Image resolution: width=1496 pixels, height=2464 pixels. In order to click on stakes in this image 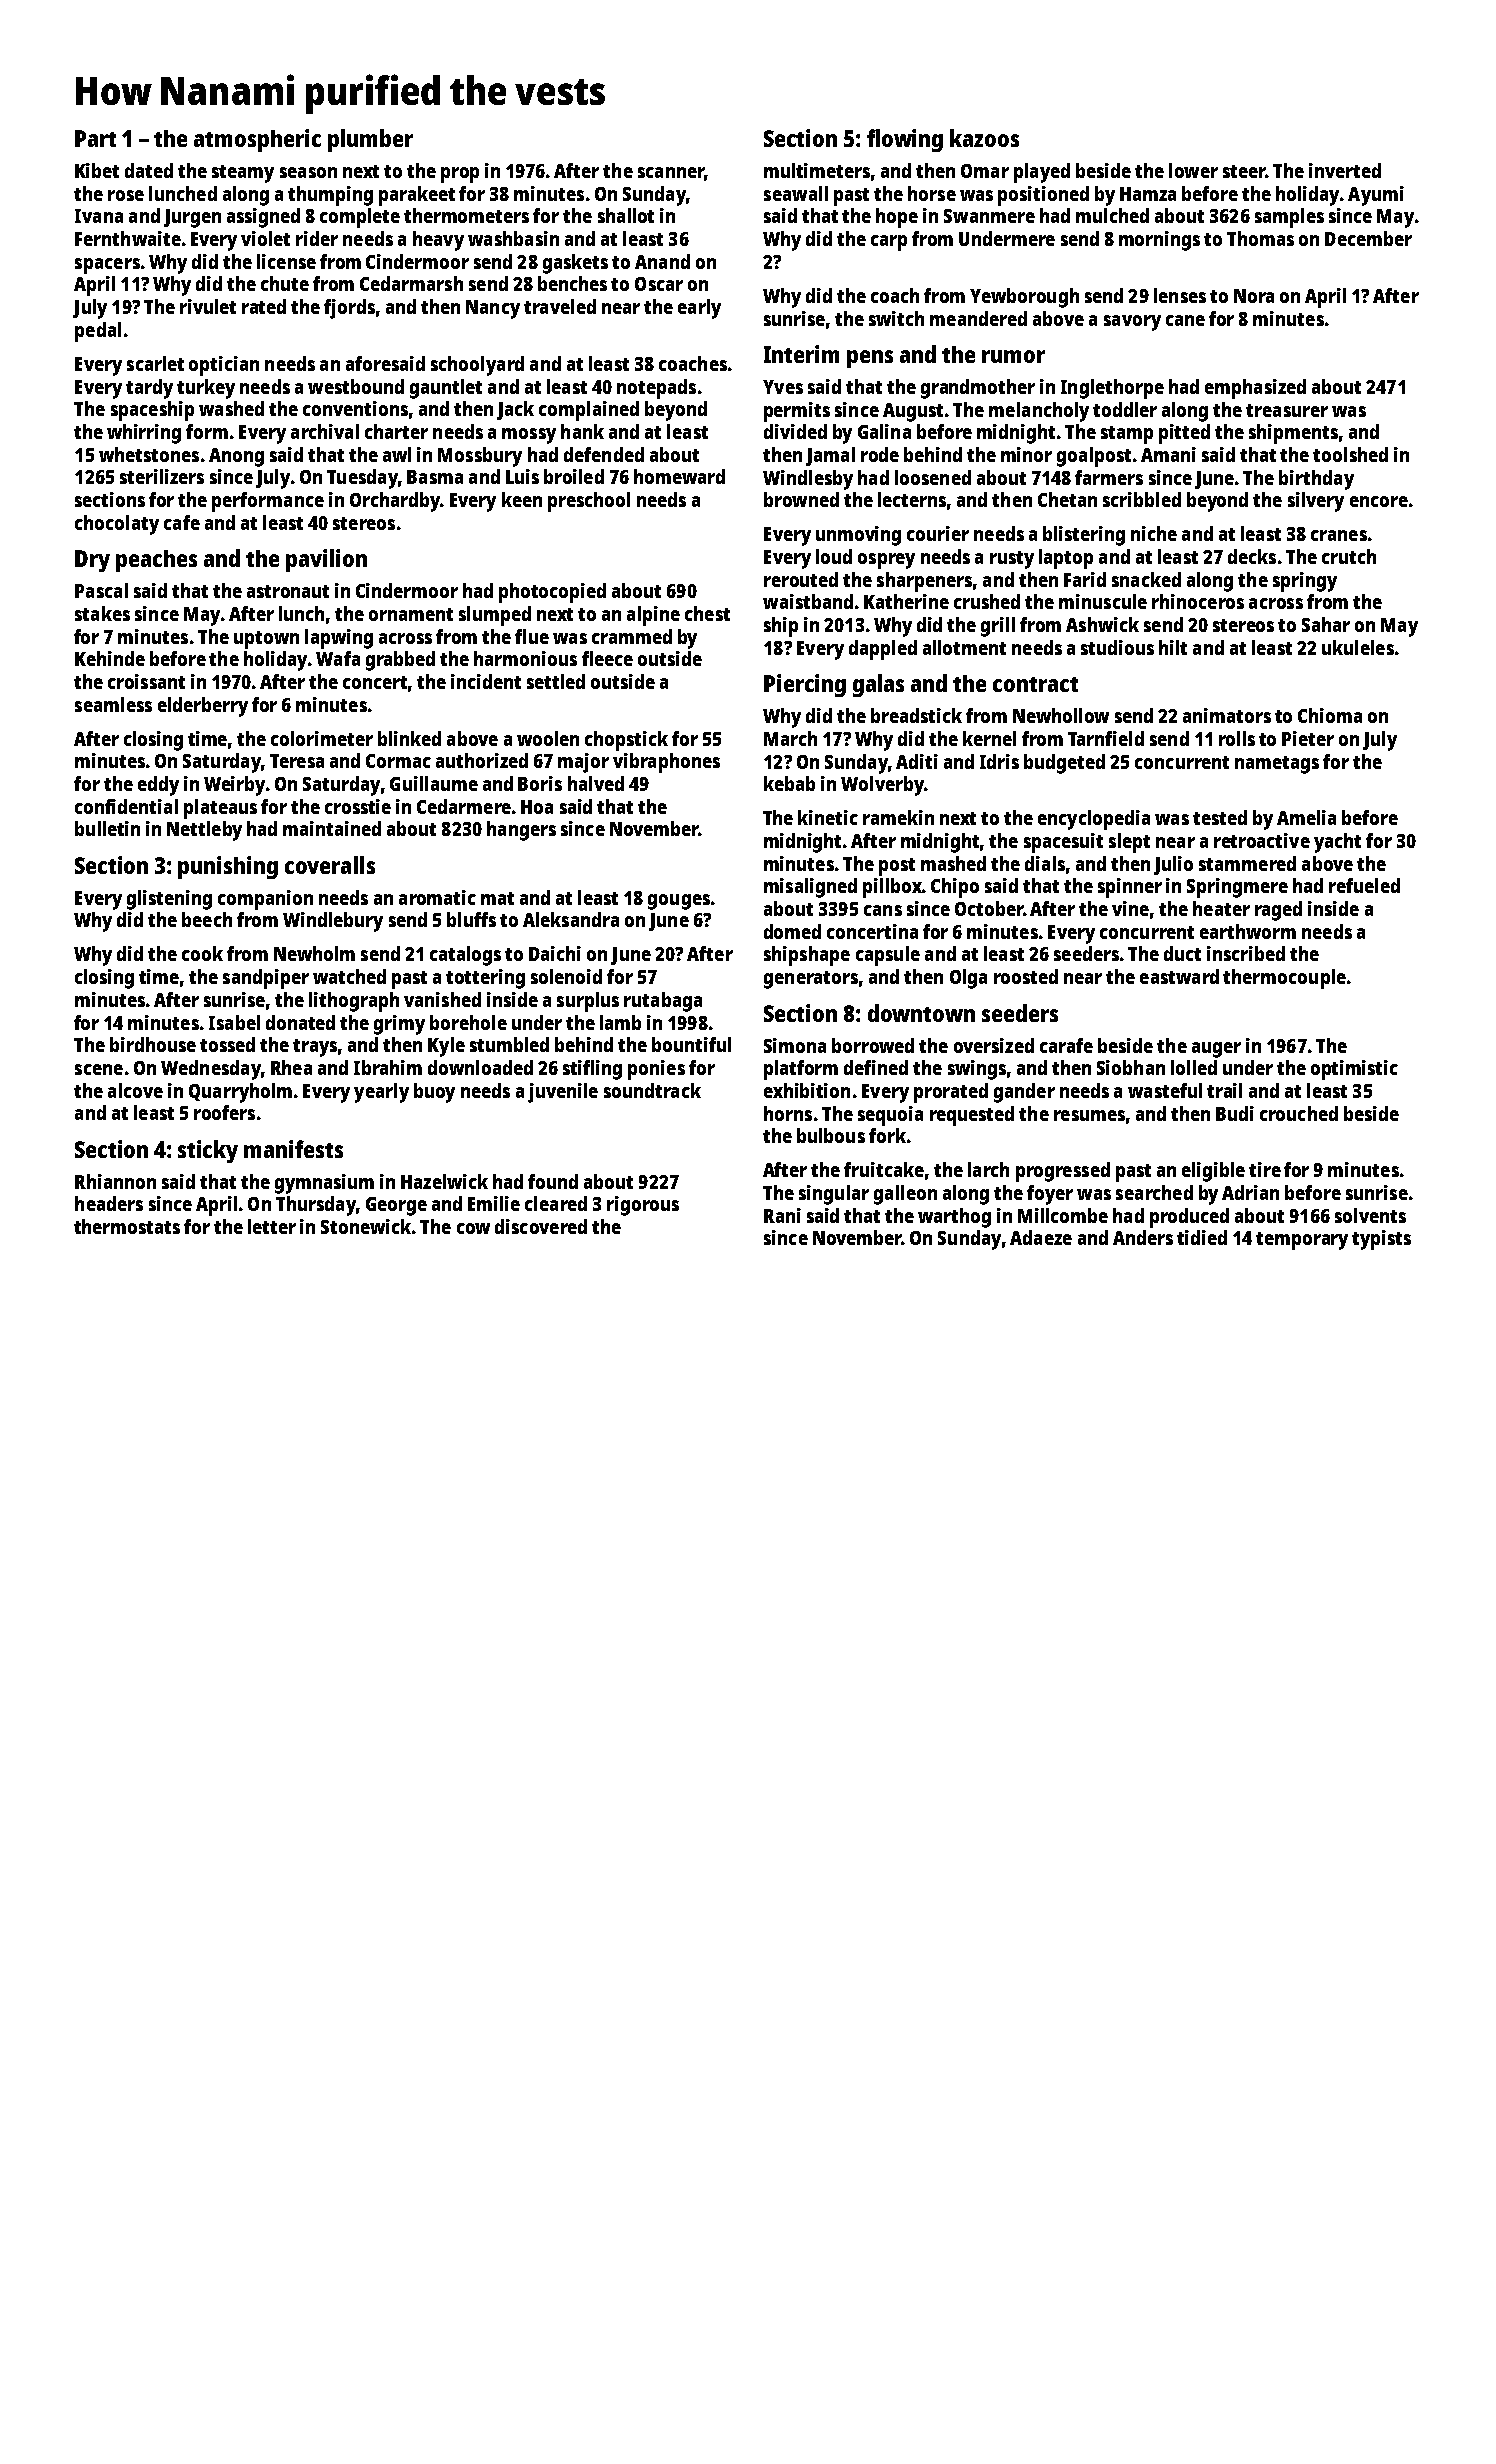, I will do `click(102, 613)`.
